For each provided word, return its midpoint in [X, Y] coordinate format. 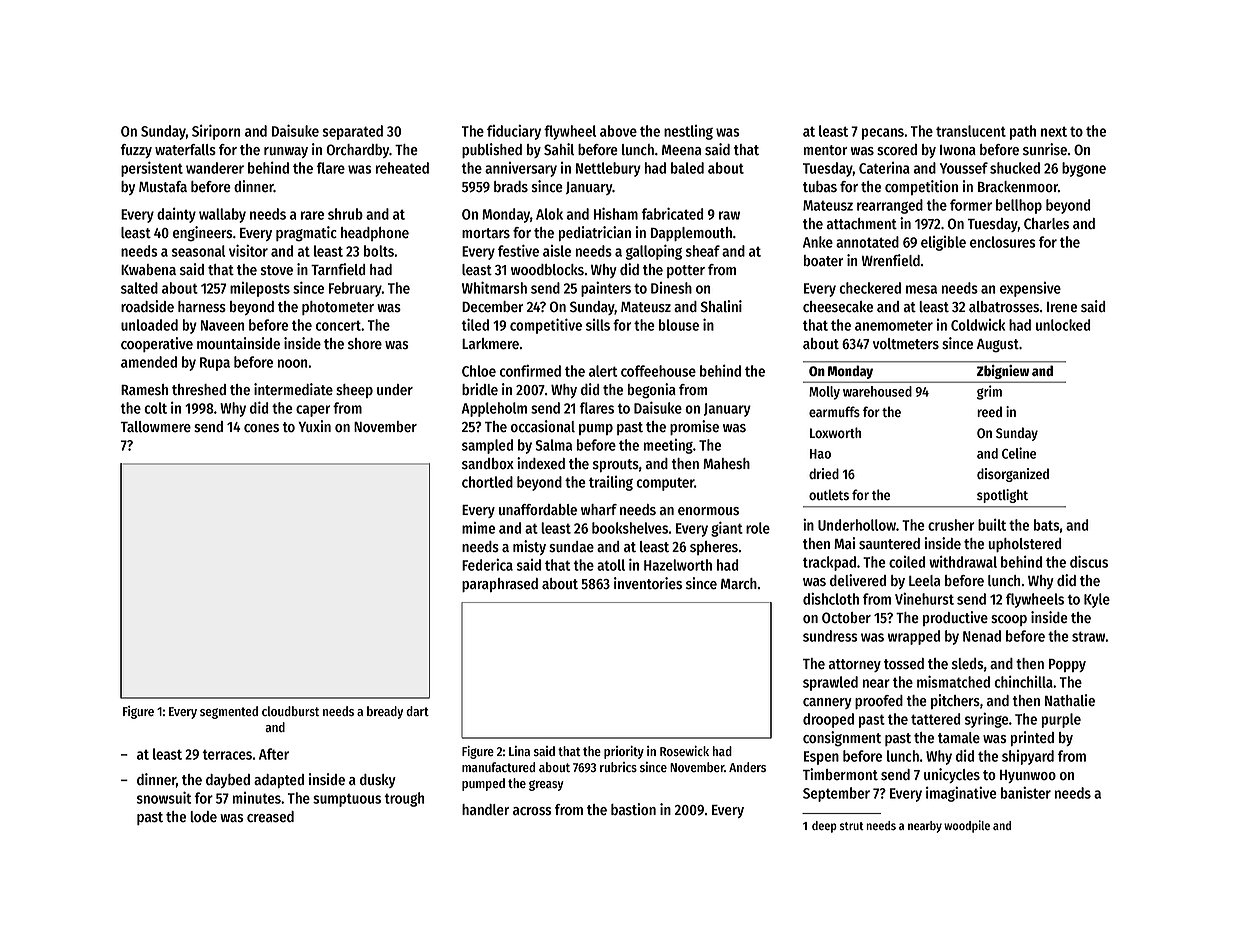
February [355, 289]
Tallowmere [155, 427]
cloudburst [290, 711]
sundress [830, 636]
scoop [1009, 620]
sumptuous [347, 800]
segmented [229, 712]
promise [694, 427]
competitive [546, 326]
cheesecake [838, 307]
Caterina [884, 168]
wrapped [914, 637]
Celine [1019, 453]
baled [687, 168]
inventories [648, 583]
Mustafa [163, 187]
